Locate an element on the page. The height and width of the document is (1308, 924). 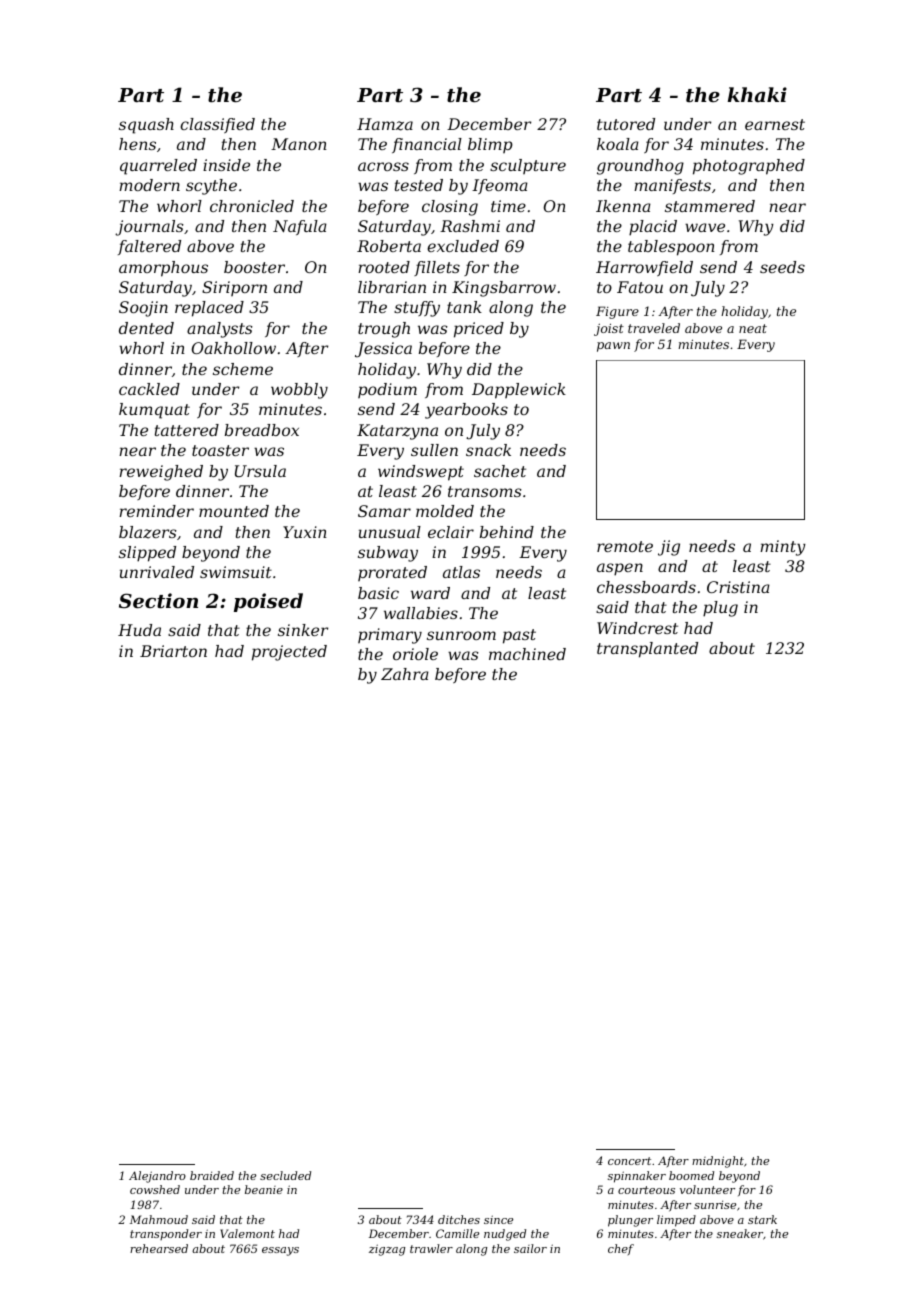
beanie is located at coordinates (264, 1189).
